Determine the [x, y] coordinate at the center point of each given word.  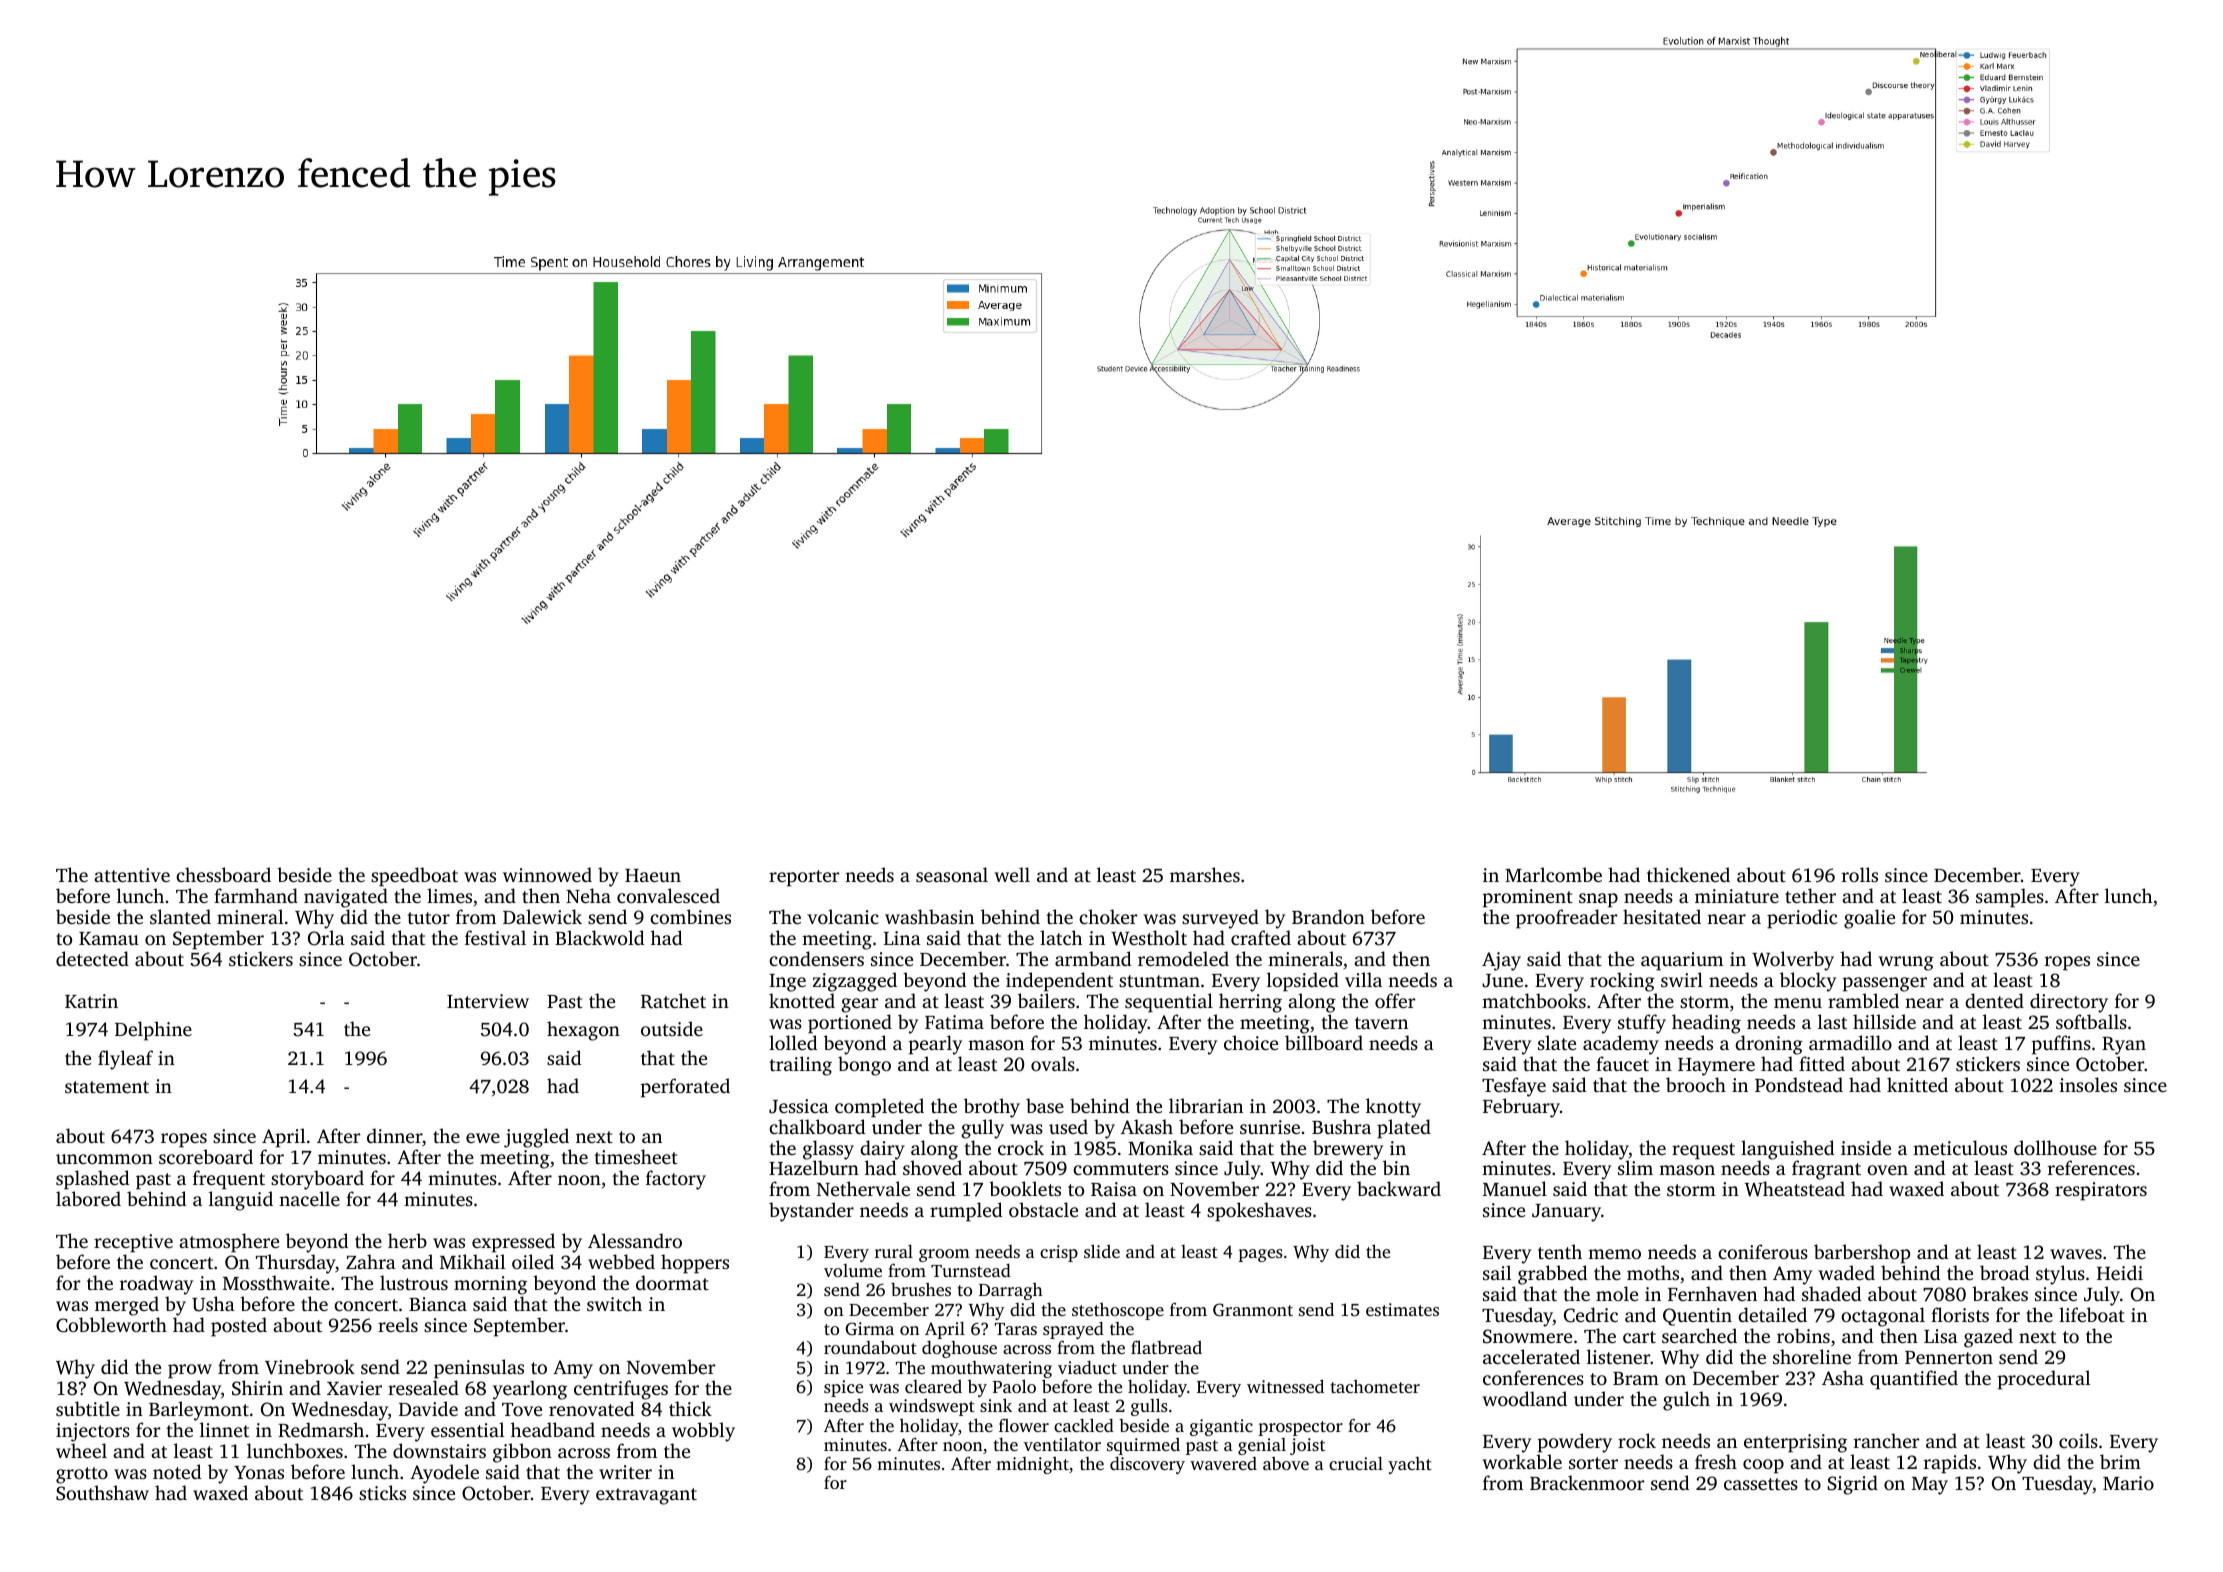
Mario [2128, 1483]
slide [1102, 1251]
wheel [81, 1450]
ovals [1053, 1063]
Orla [326, 938]
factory [676, 1180]
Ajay [1501, 961]
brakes [2000, 1293]
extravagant [646, 1496]
